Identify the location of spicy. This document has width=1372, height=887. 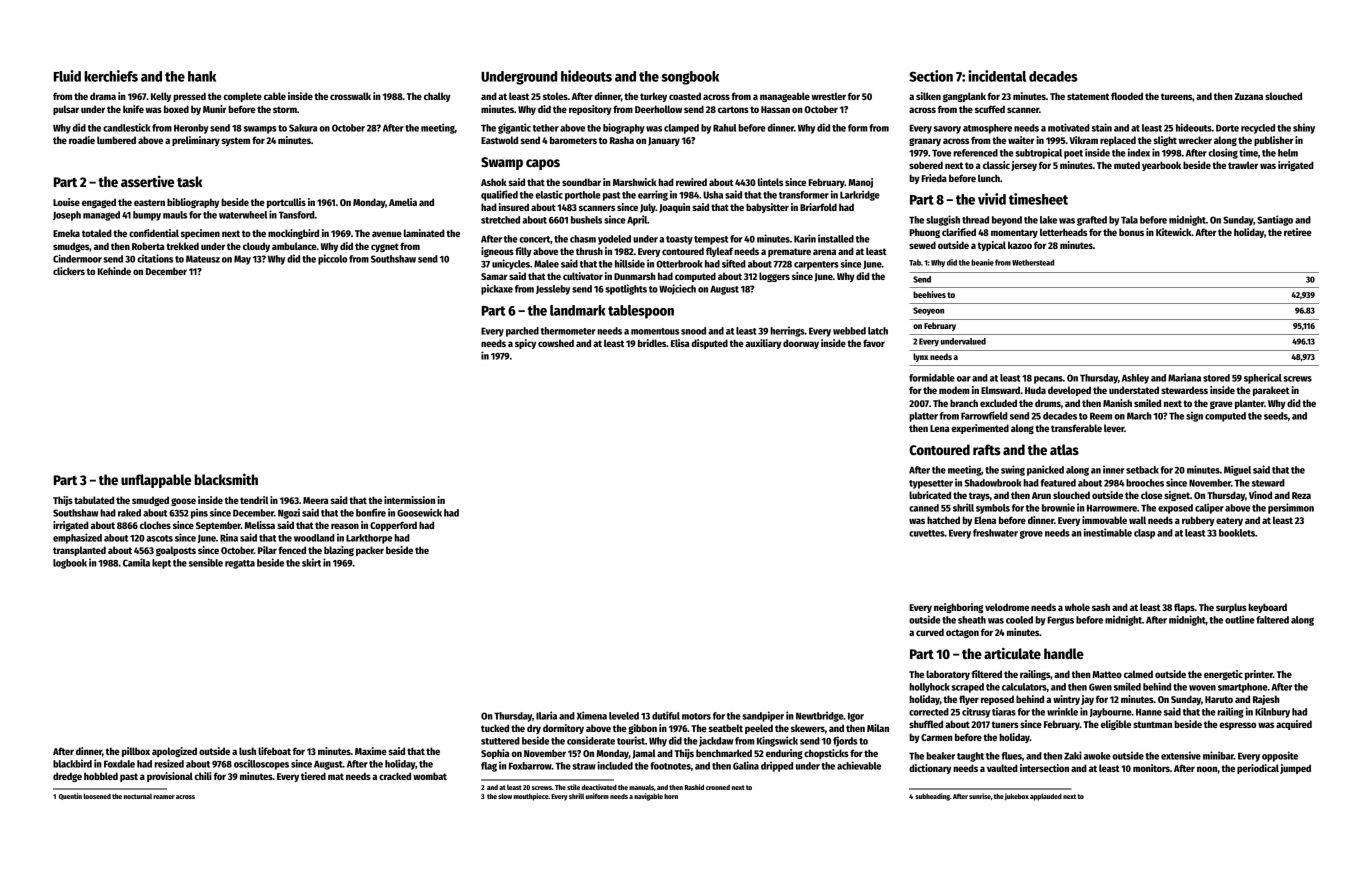
(525, 344).
